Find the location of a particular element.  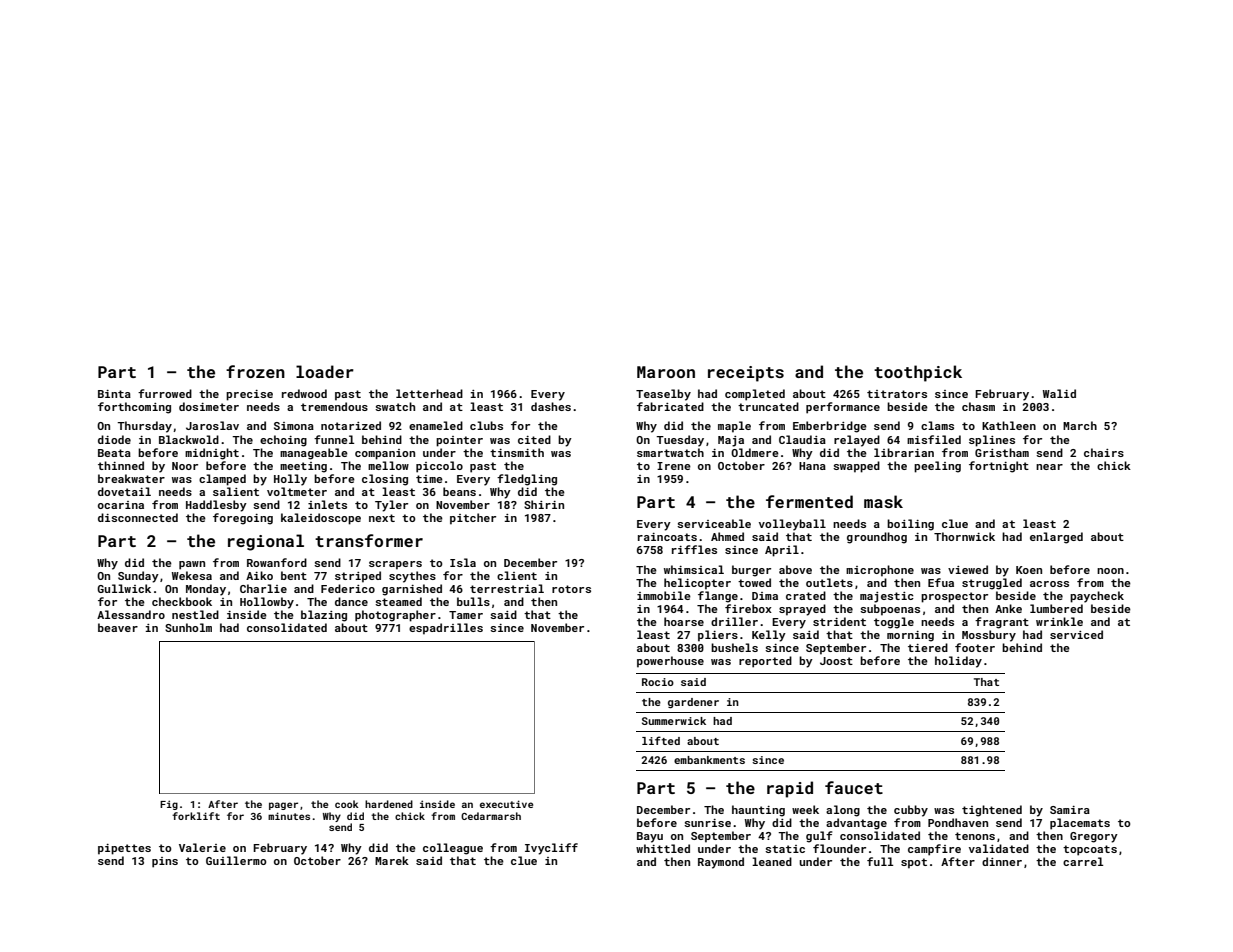

Sunholm is located at coordinates (188, 627).
